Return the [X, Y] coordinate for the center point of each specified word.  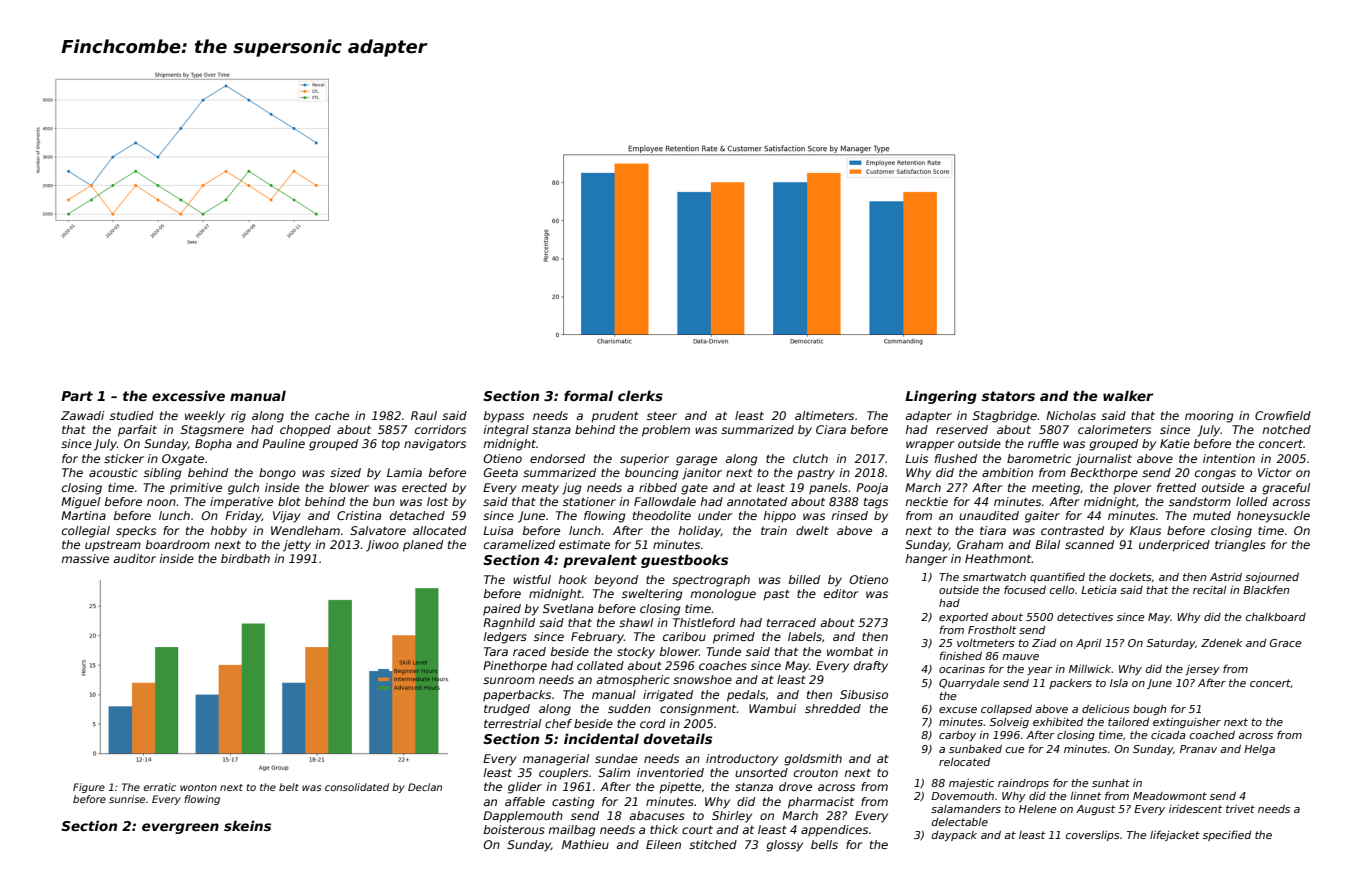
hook [572, 579]
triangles [1240, 546]
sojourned [1272, 578]
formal [588, 395]
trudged [507, 710]
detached [417, 515]
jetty [297, 546]
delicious [1106, 709]
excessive [188, 395]
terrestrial [512, 723]
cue [1015, 750]
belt [289, 787]
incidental [601, 738]
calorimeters [1114, 429]
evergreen [180, 828]
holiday [699, 532]
